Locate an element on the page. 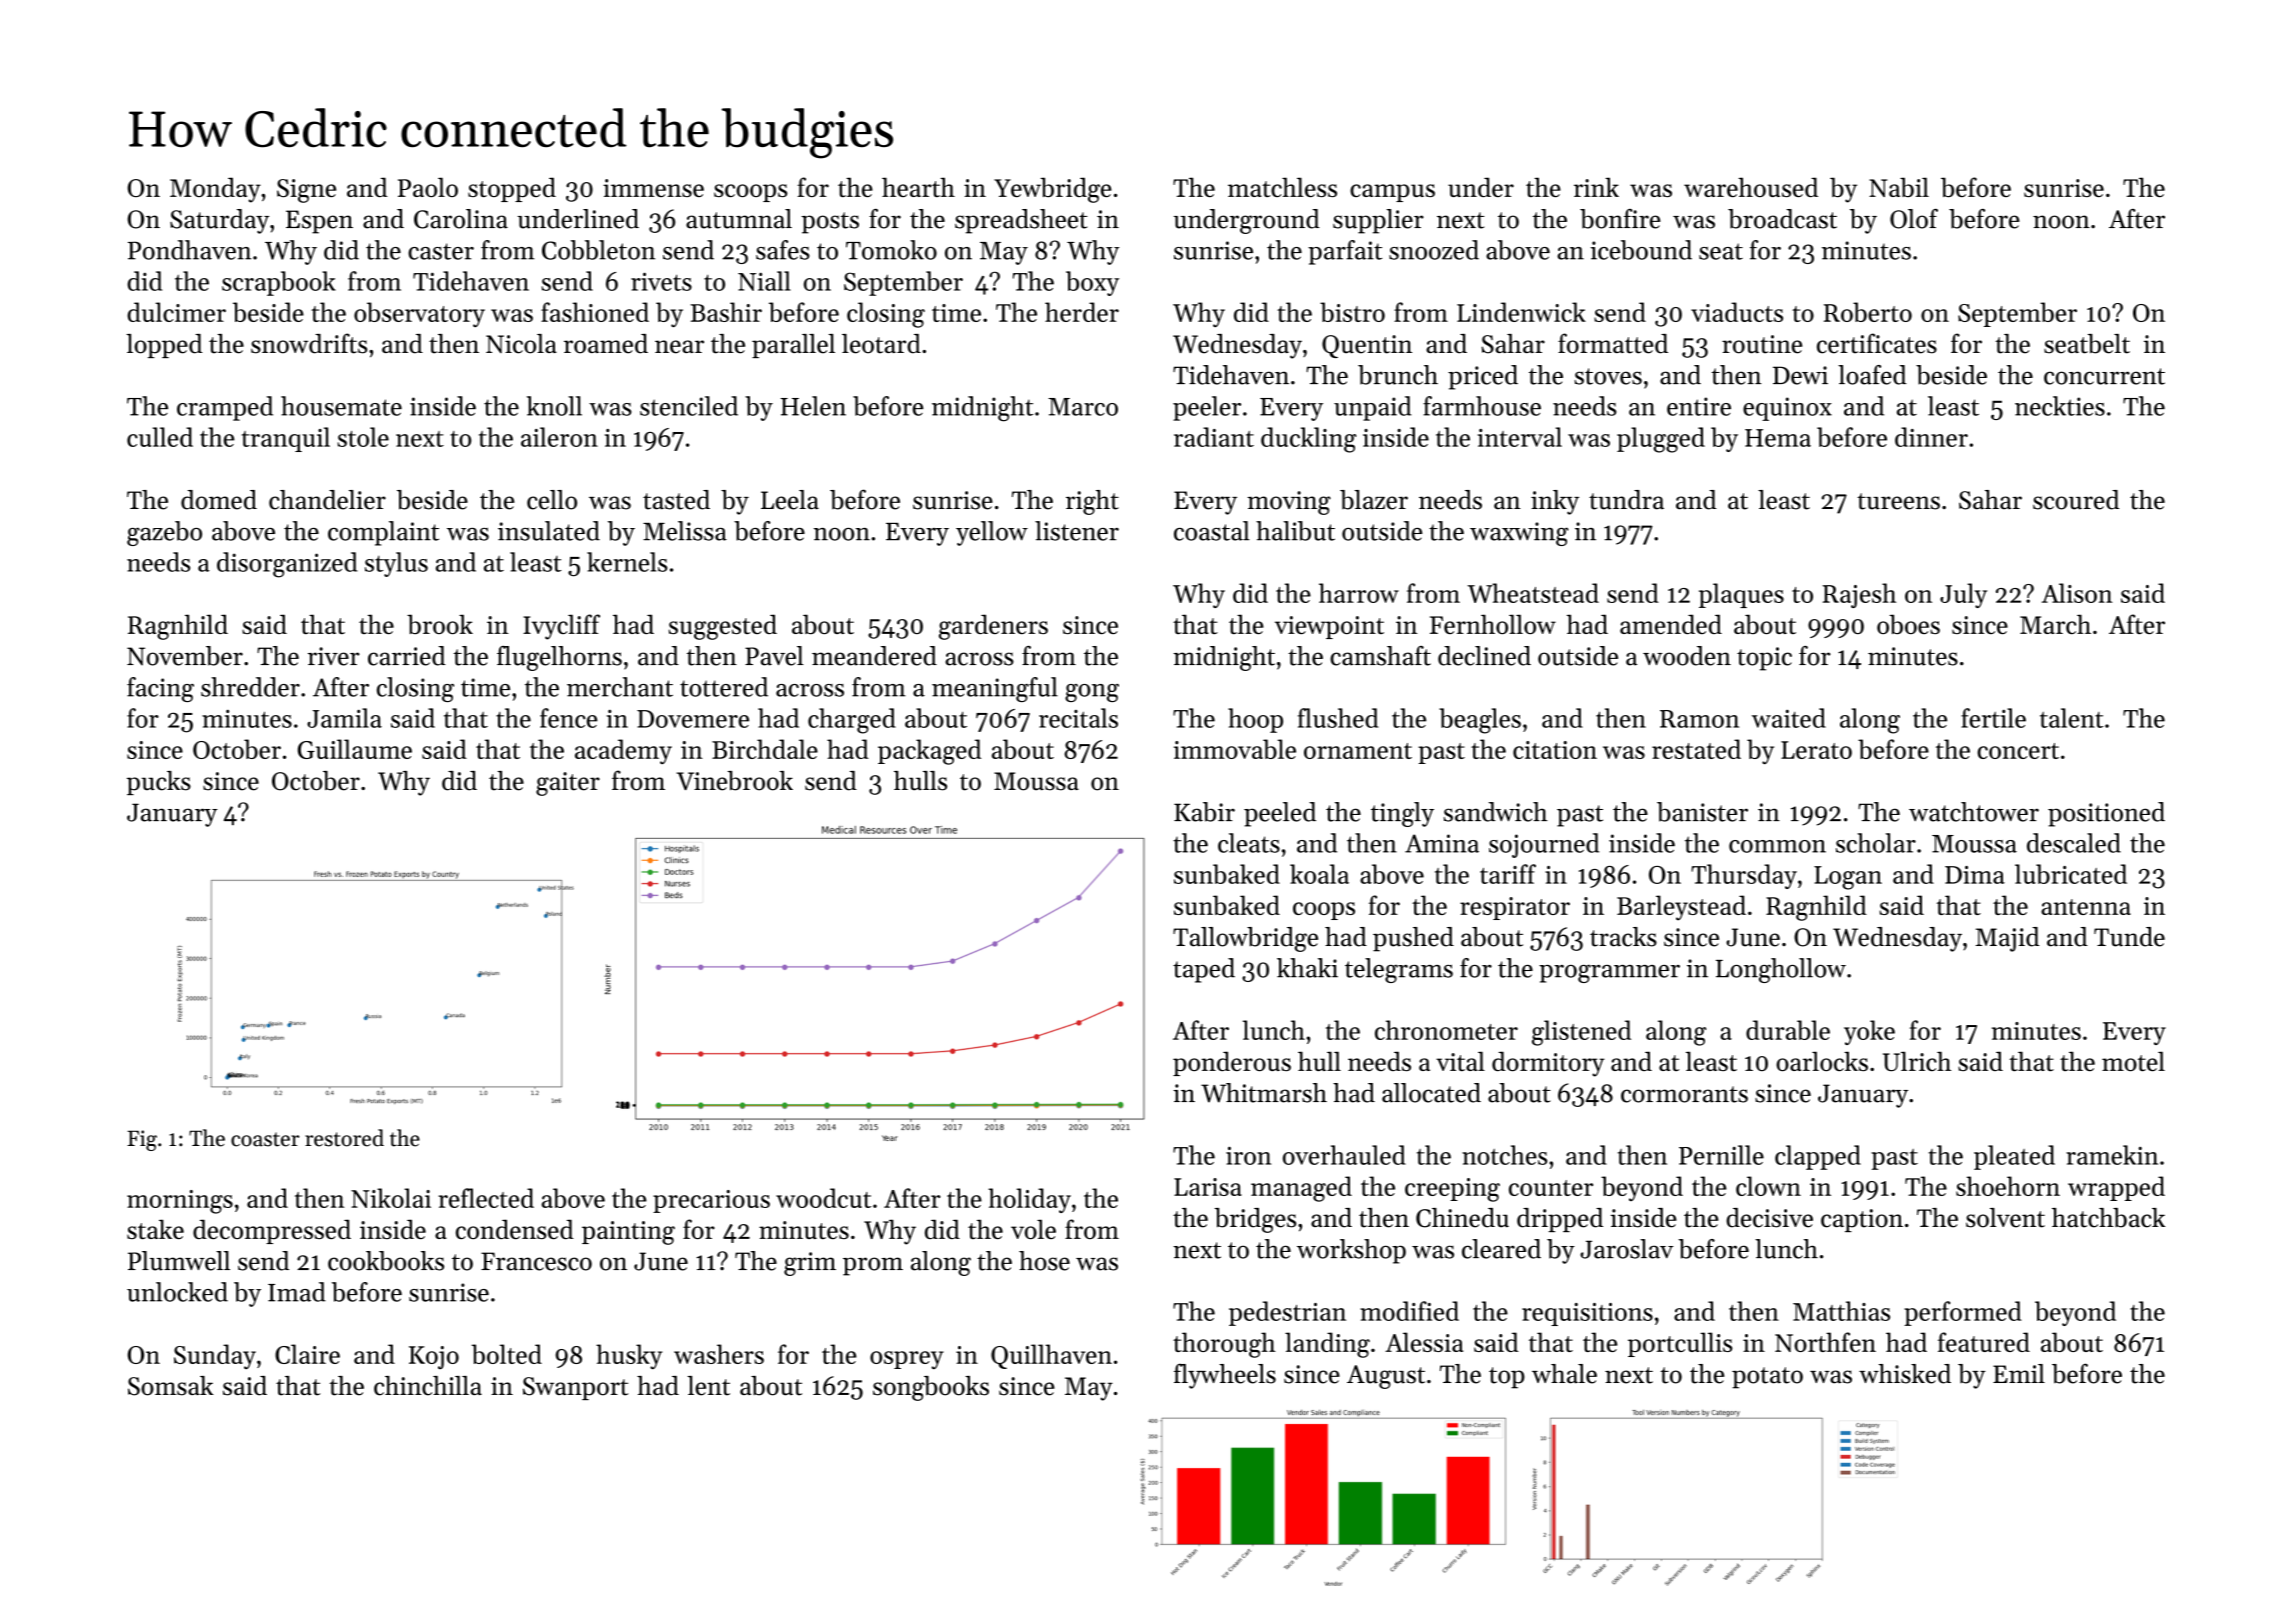 Image resolution: width=2292 pixels, height=1620 pixels. packaged is located at coordinates (929, 752).
